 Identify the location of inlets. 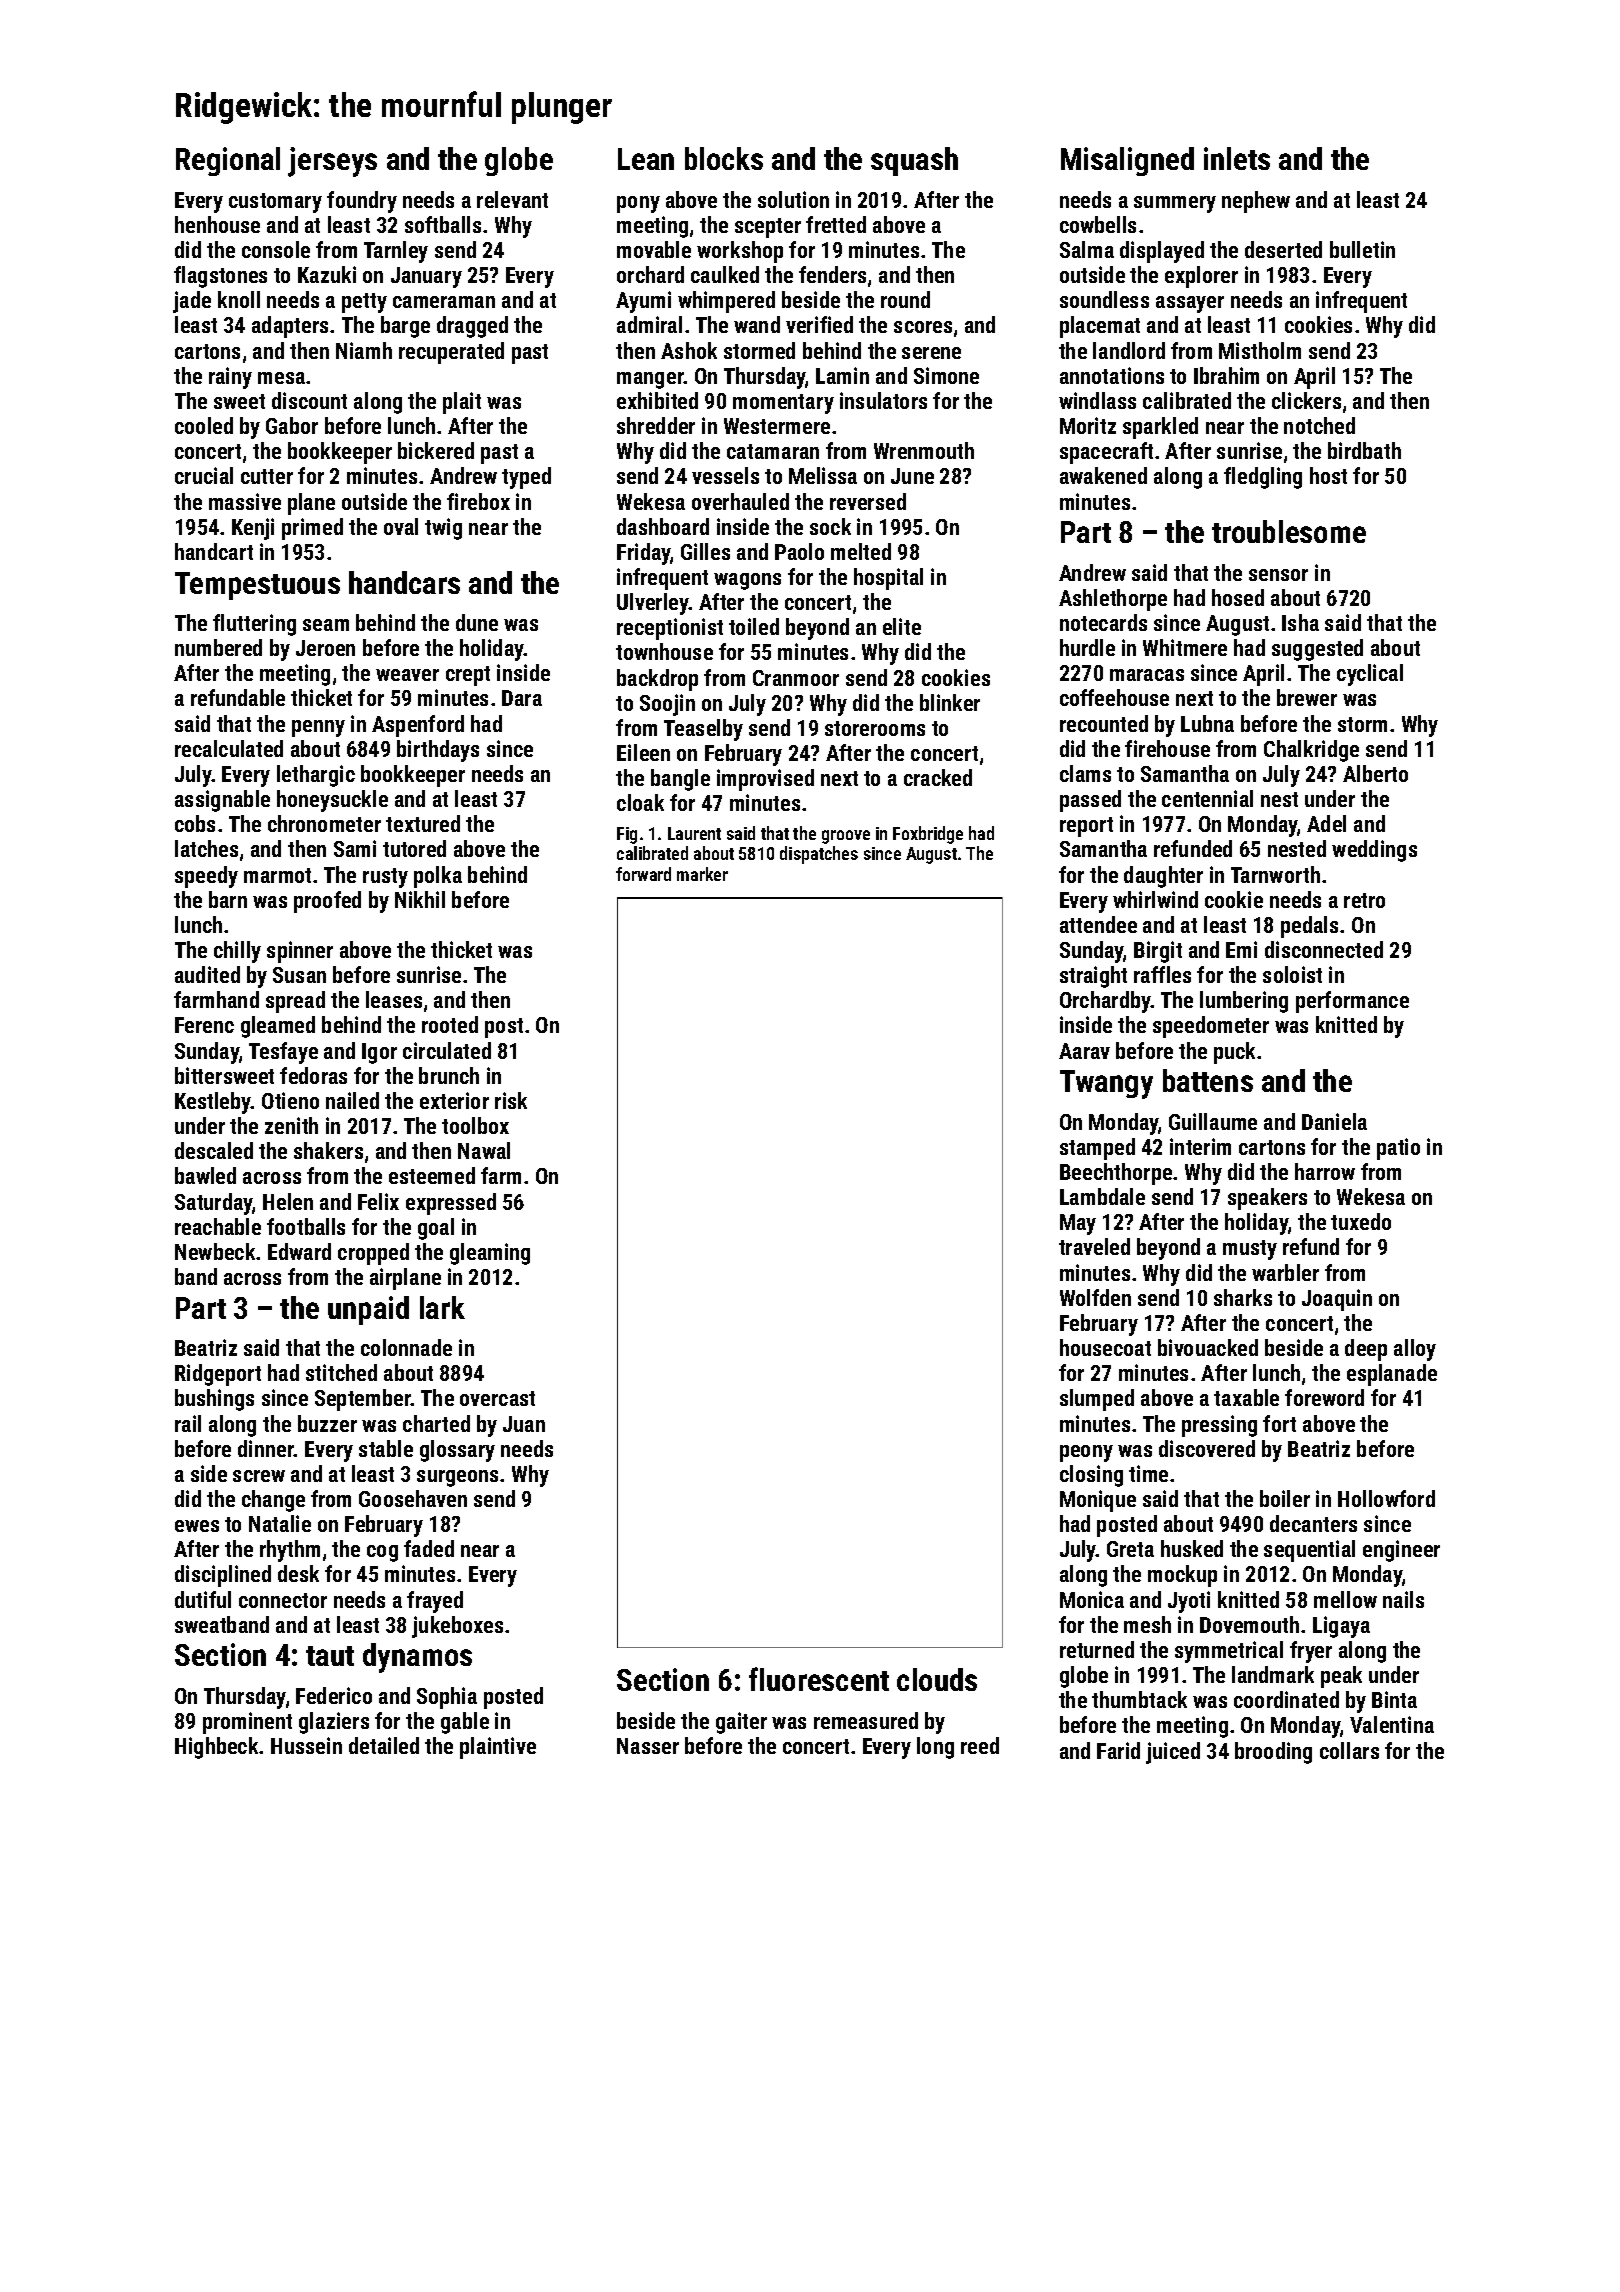
(1237, 158).
